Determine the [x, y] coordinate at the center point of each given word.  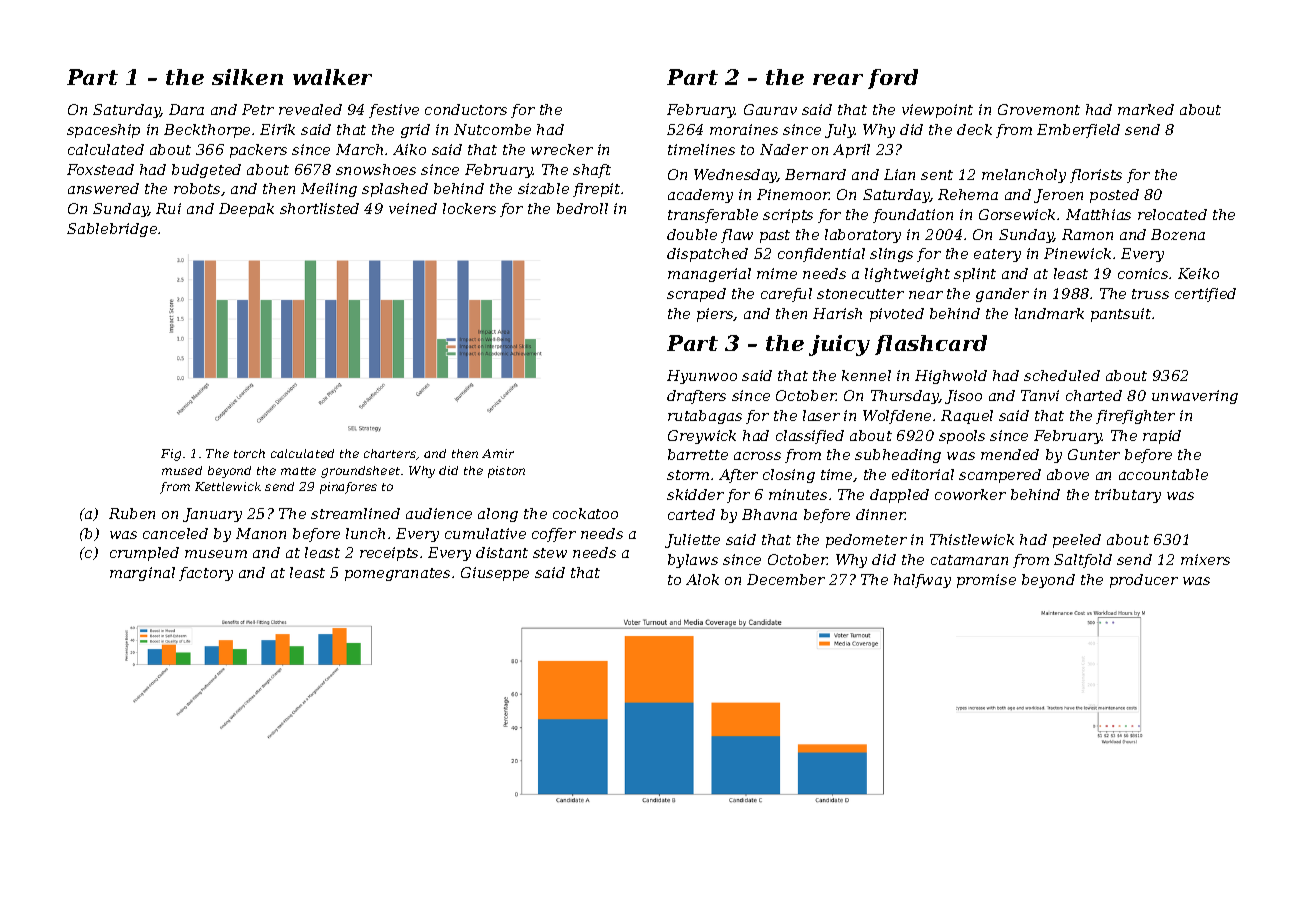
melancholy [1024, 176]
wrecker [562, 149]
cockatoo [585, 513]
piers [715, 315]
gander [1002, 295]
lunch [365, 533]
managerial [709, 275]
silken [247, 77]
